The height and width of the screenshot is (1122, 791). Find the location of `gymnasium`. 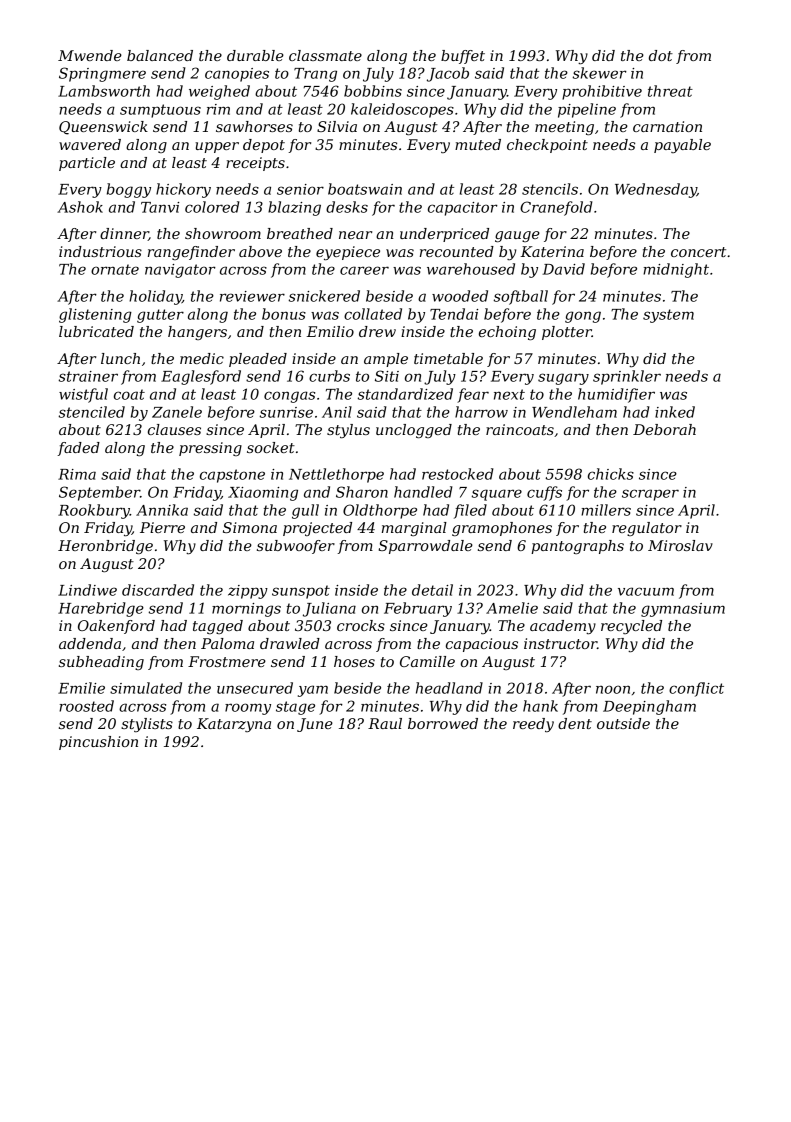

gymnasium is located at coordinates (683, 610).
